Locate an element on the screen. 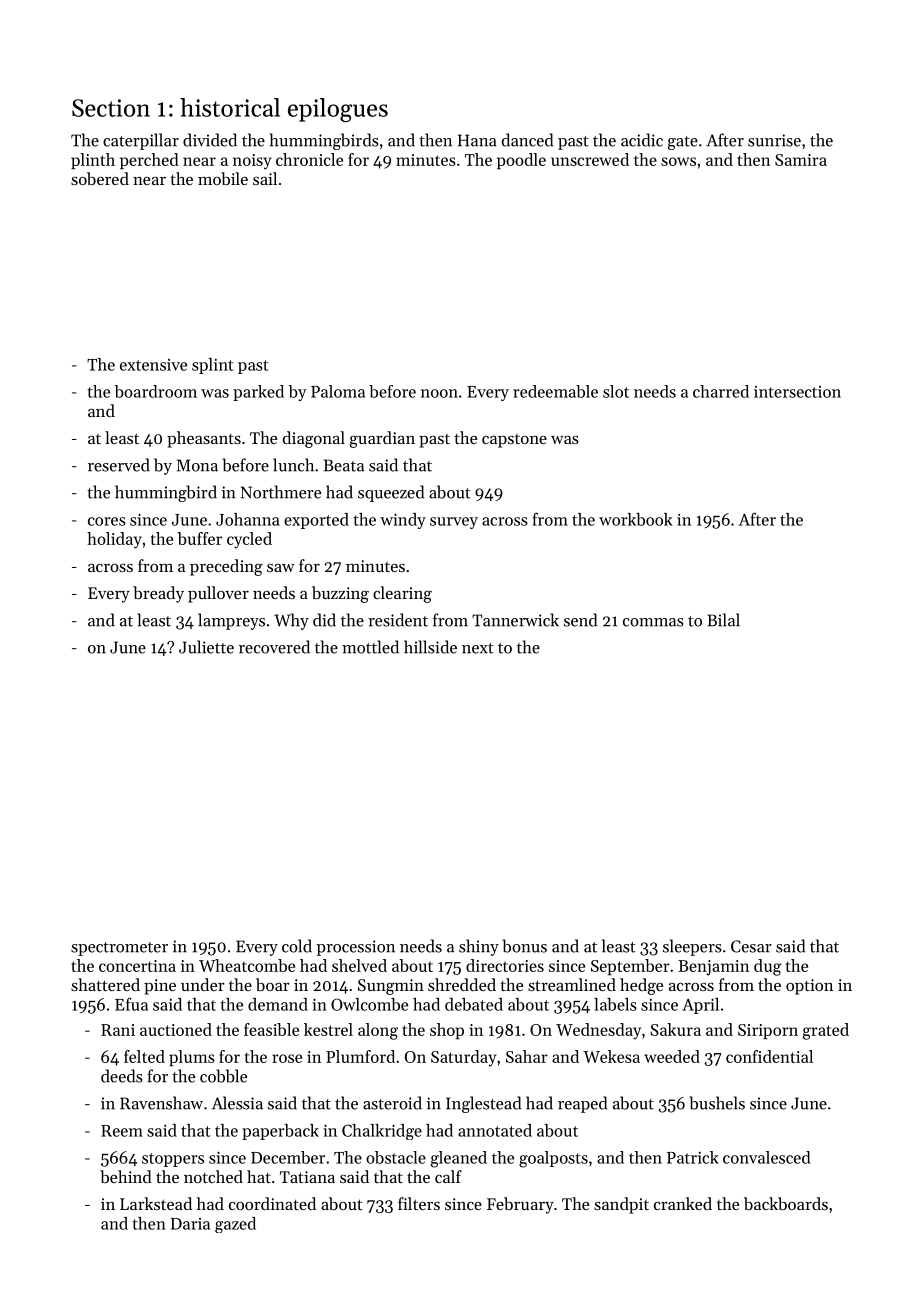 Image resolution: width=924 pixels, height=1308 pixels. capstone is located at coordinates (514, 441).
